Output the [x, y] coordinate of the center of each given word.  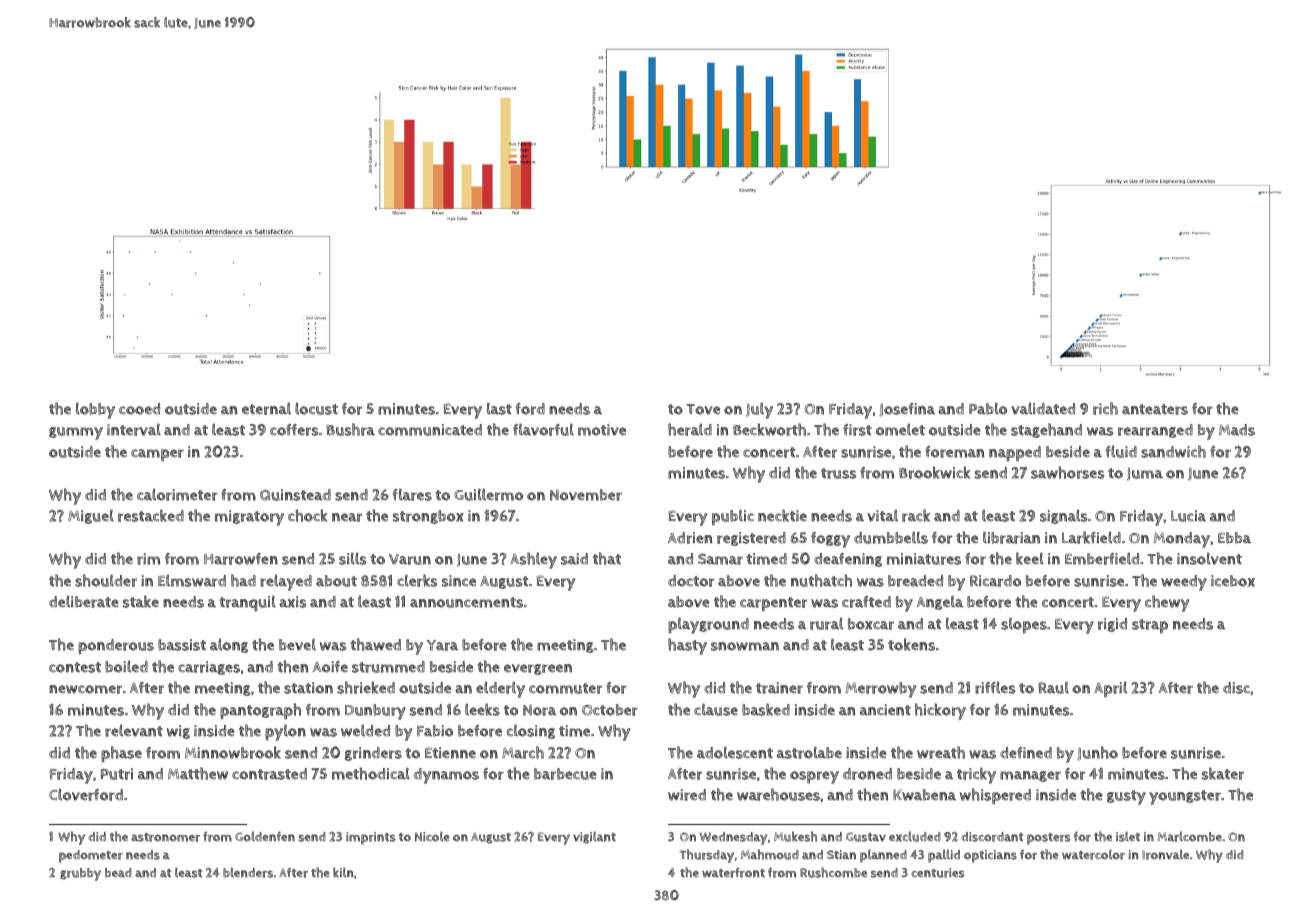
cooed [139, 409]
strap [1150, 626]
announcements [466, 602]
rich [1105, 408]
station [308, 688]
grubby [80, 874]
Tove [703, 409]
